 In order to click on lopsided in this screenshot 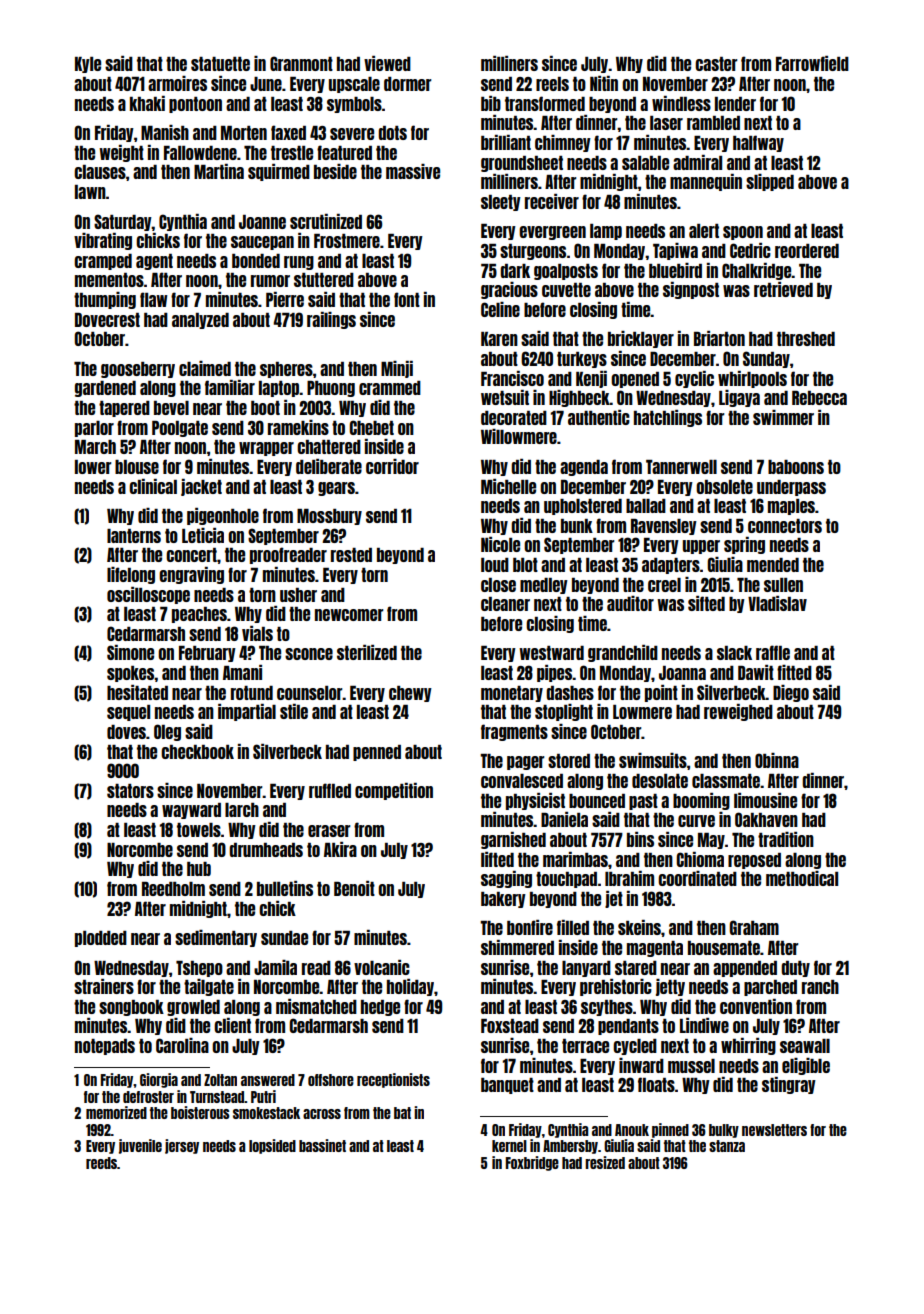, I will do `click(272, 1146)`.
